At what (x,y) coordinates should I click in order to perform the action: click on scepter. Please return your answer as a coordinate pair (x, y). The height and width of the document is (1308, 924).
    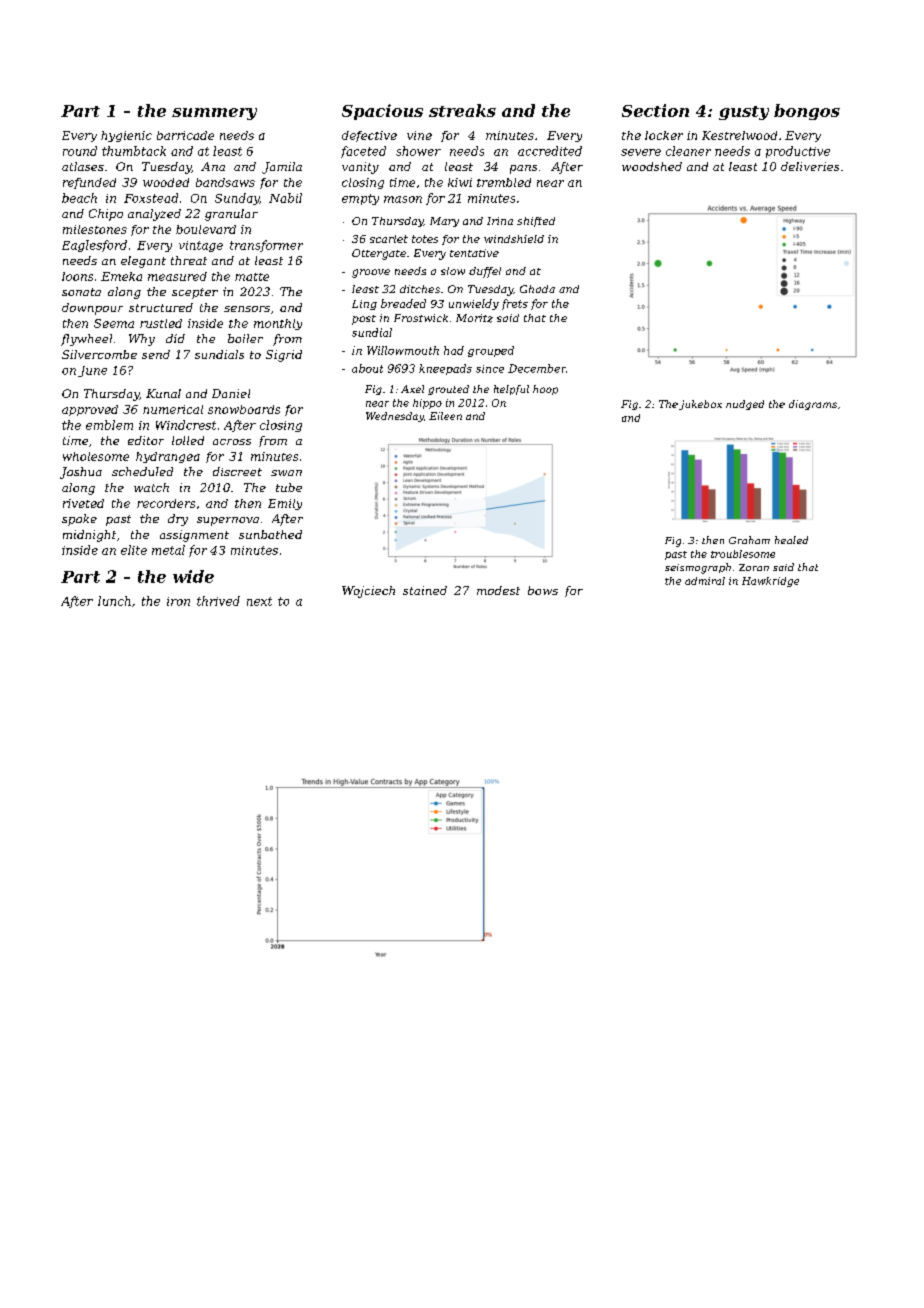
    Looking at the image, I should click on (195, 293).
